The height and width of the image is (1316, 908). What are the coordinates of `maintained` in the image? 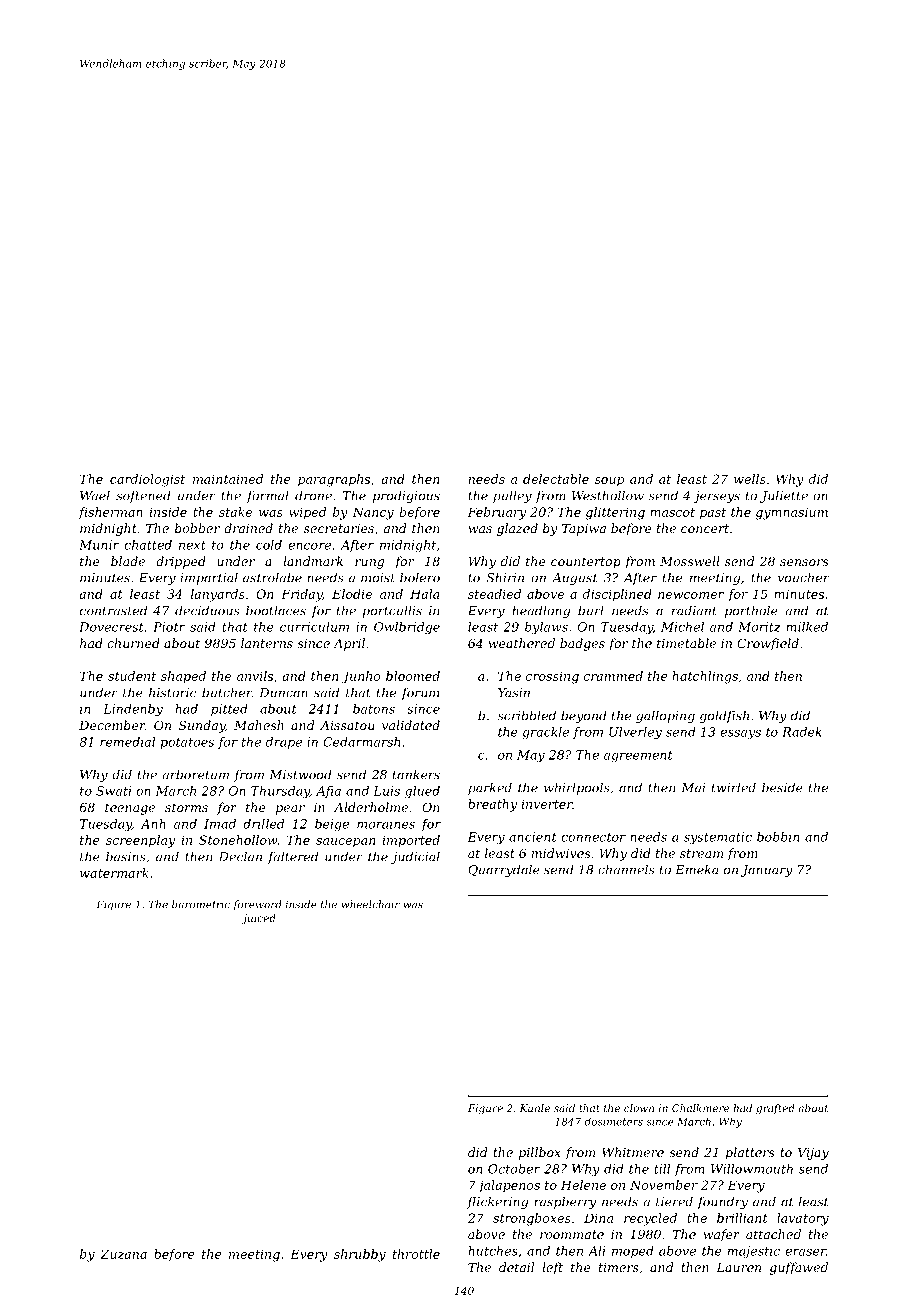 It's located at (228, 479).
